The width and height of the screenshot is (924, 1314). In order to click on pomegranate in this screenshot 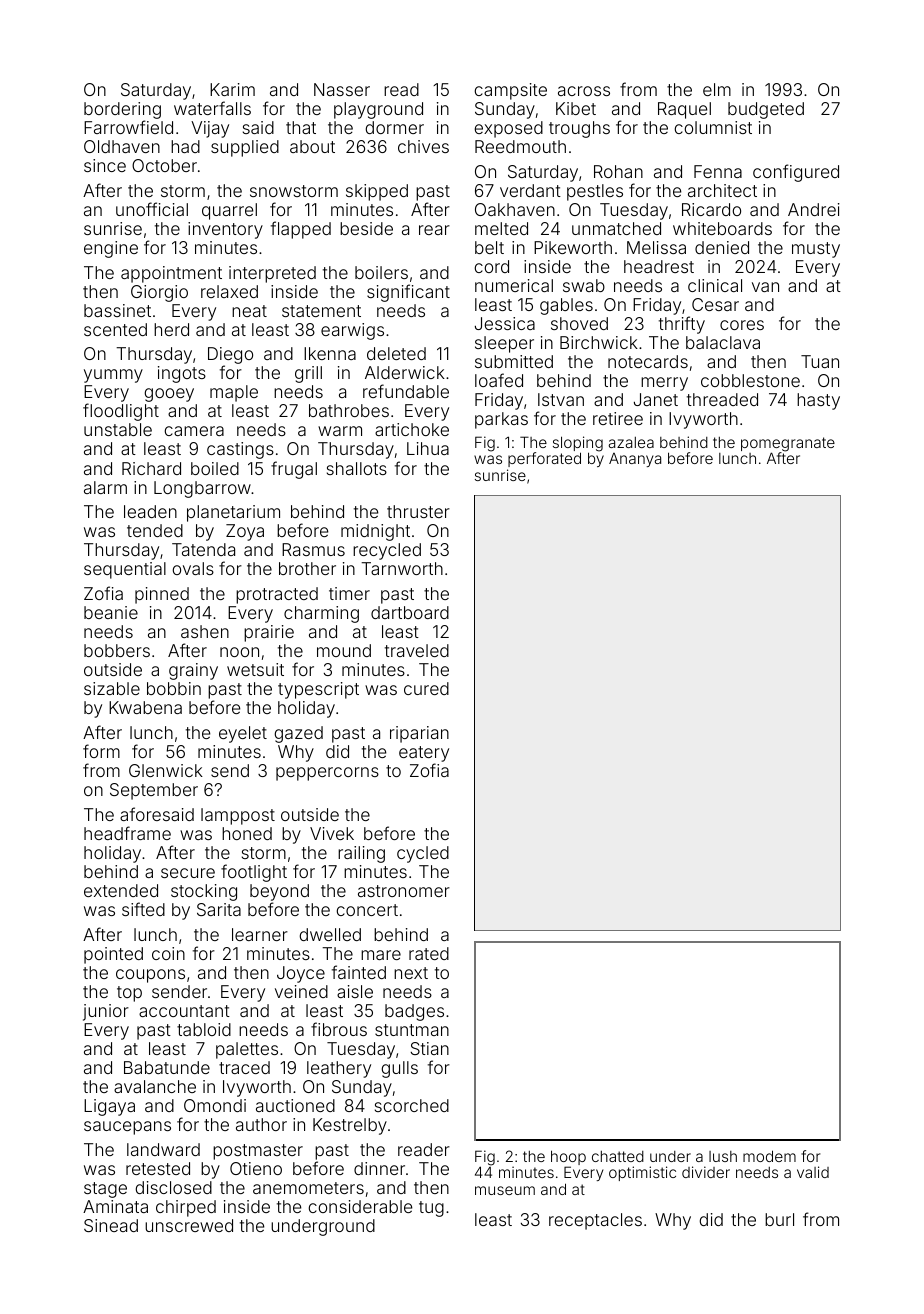, I will do `click(788, 444)`.
